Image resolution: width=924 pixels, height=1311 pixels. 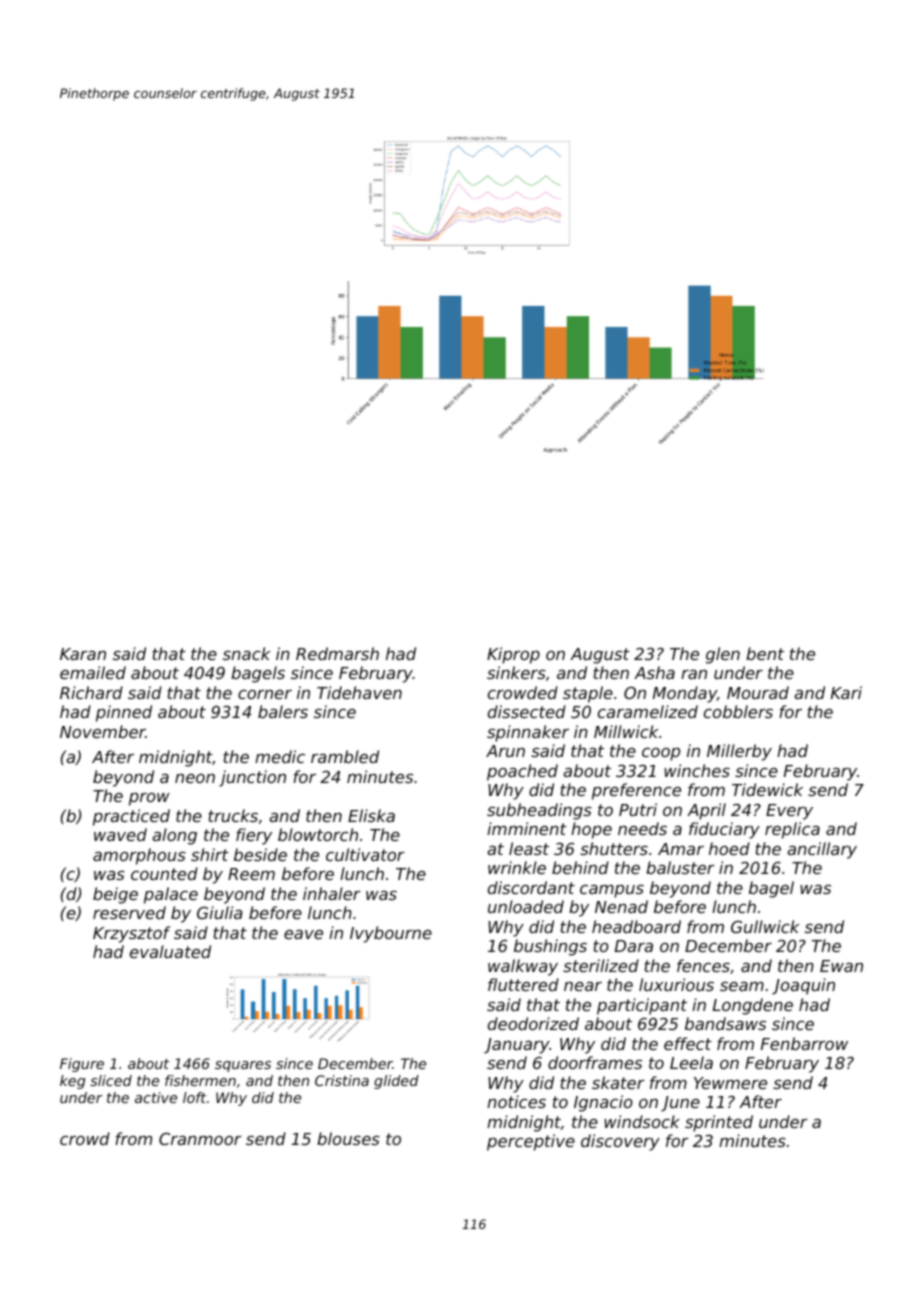 I want to click on perceptive, so click(x=531, y=1142).
